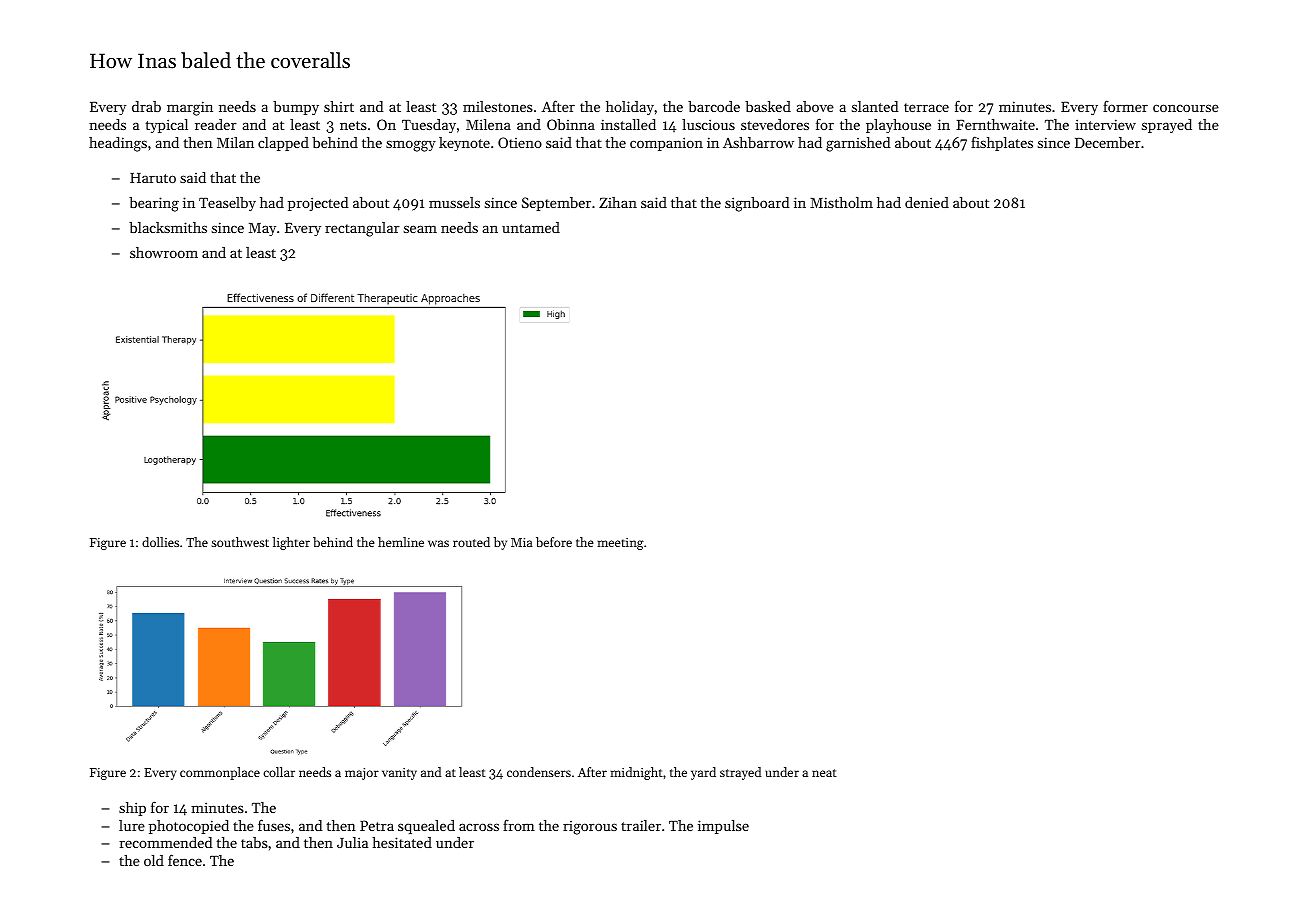  I want to click on holiday, so click(630, 108).
